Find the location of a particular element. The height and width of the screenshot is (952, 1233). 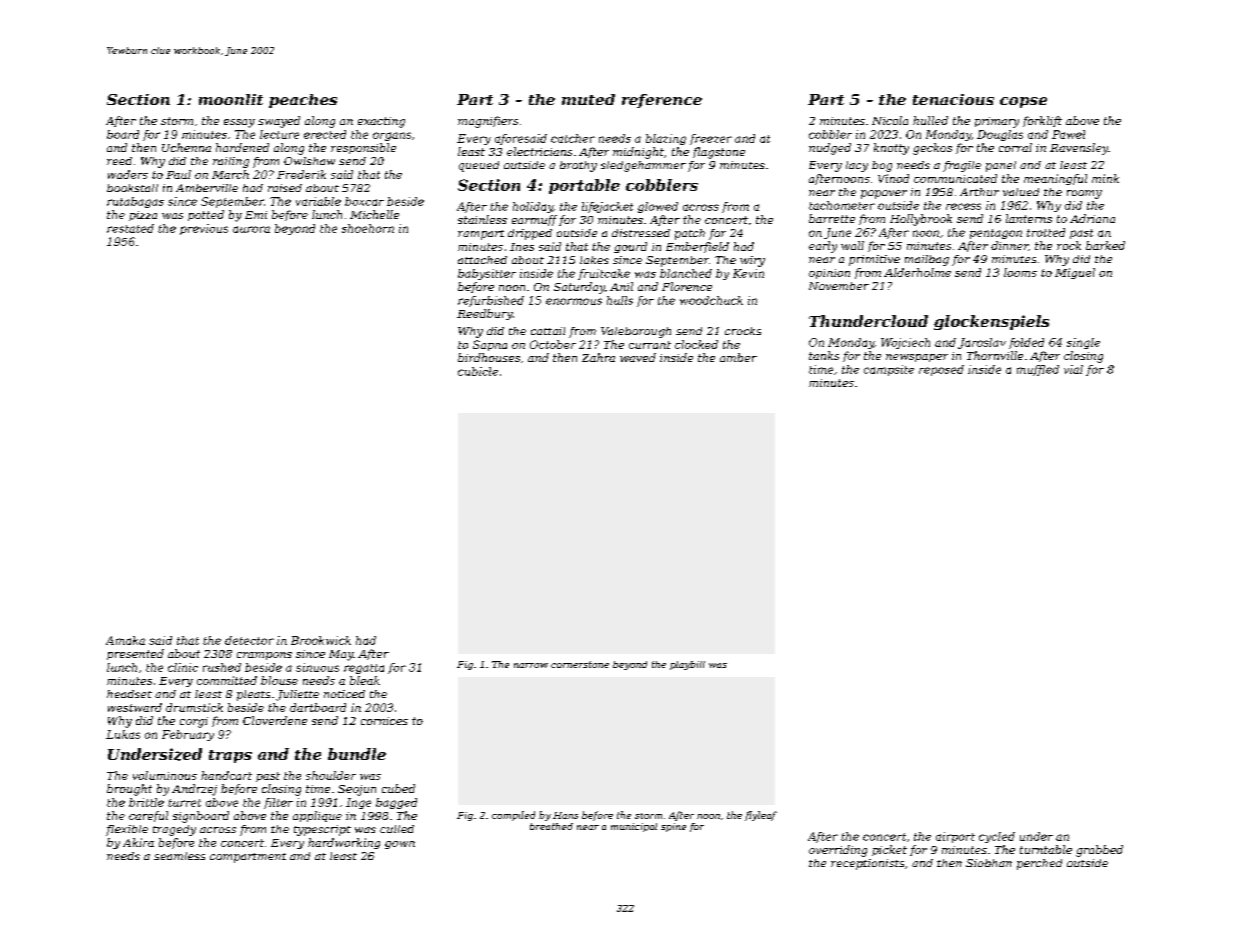

woodchuck is located at coordinates (711, 300).
